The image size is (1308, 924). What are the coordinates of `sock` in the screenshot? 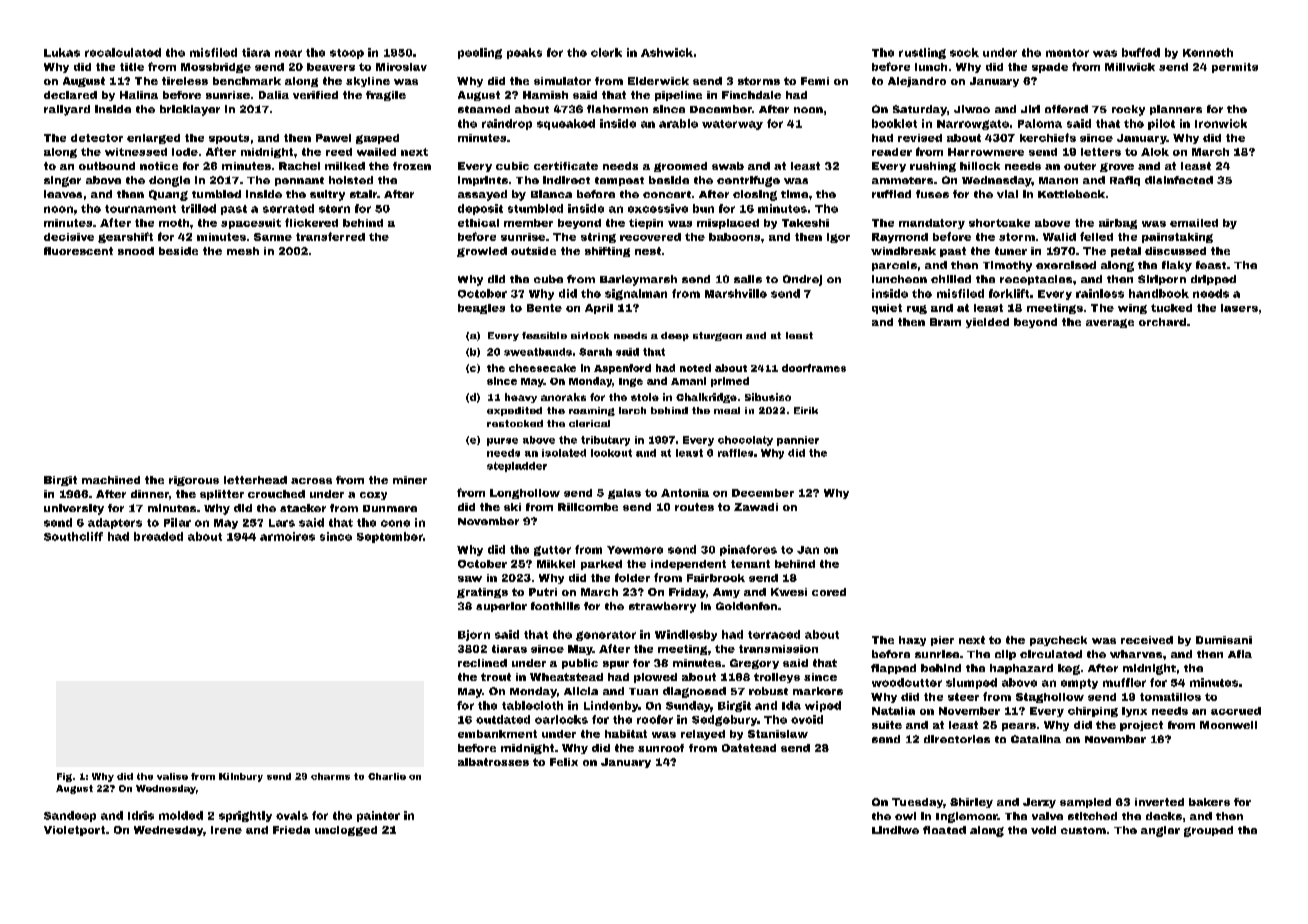 It's located at (964, 52).
